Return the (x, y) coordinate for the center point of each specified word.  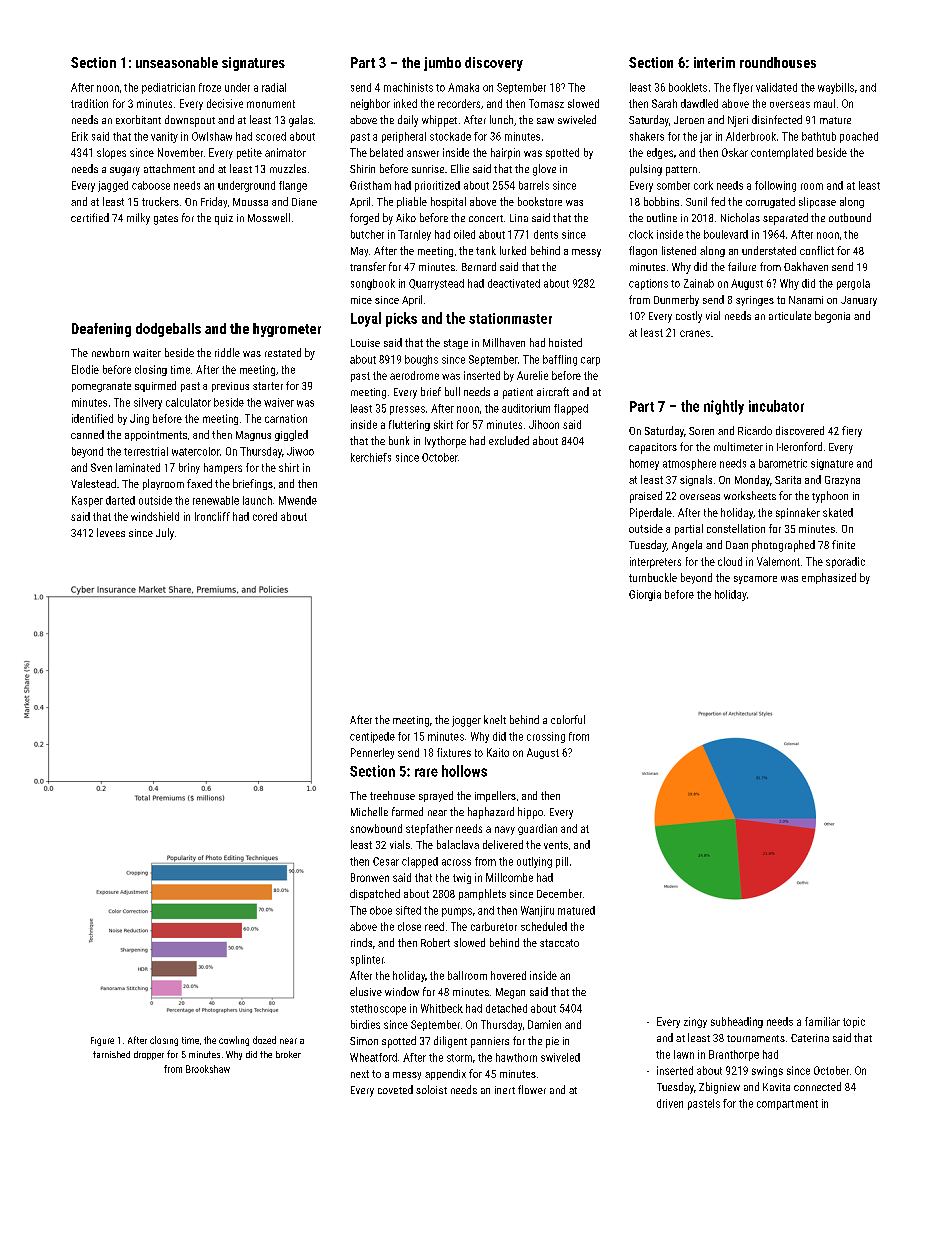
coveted (395, 1089)
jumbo (442, 64)
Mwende (298, 500)
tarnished (111, 1054)
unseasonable (177, 62)
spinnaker (798, 513)
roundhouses (778, 62)
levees (111, 532)
